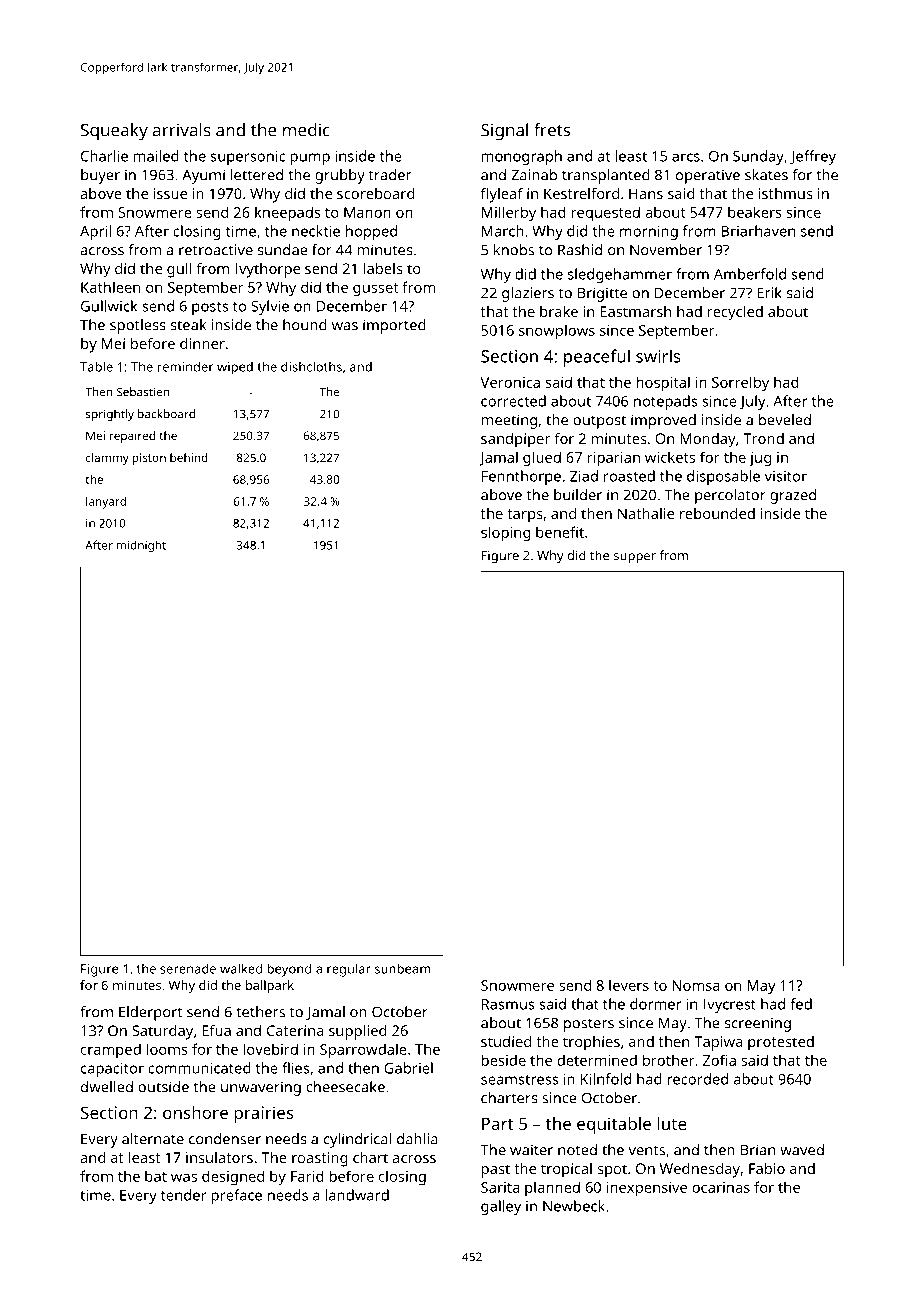 The height and width of the screenshot is (1308, 924). What do you see at coordinates (801, 1004) in the screenshot?
I see `fed` at bounding box center [801, 1004].
